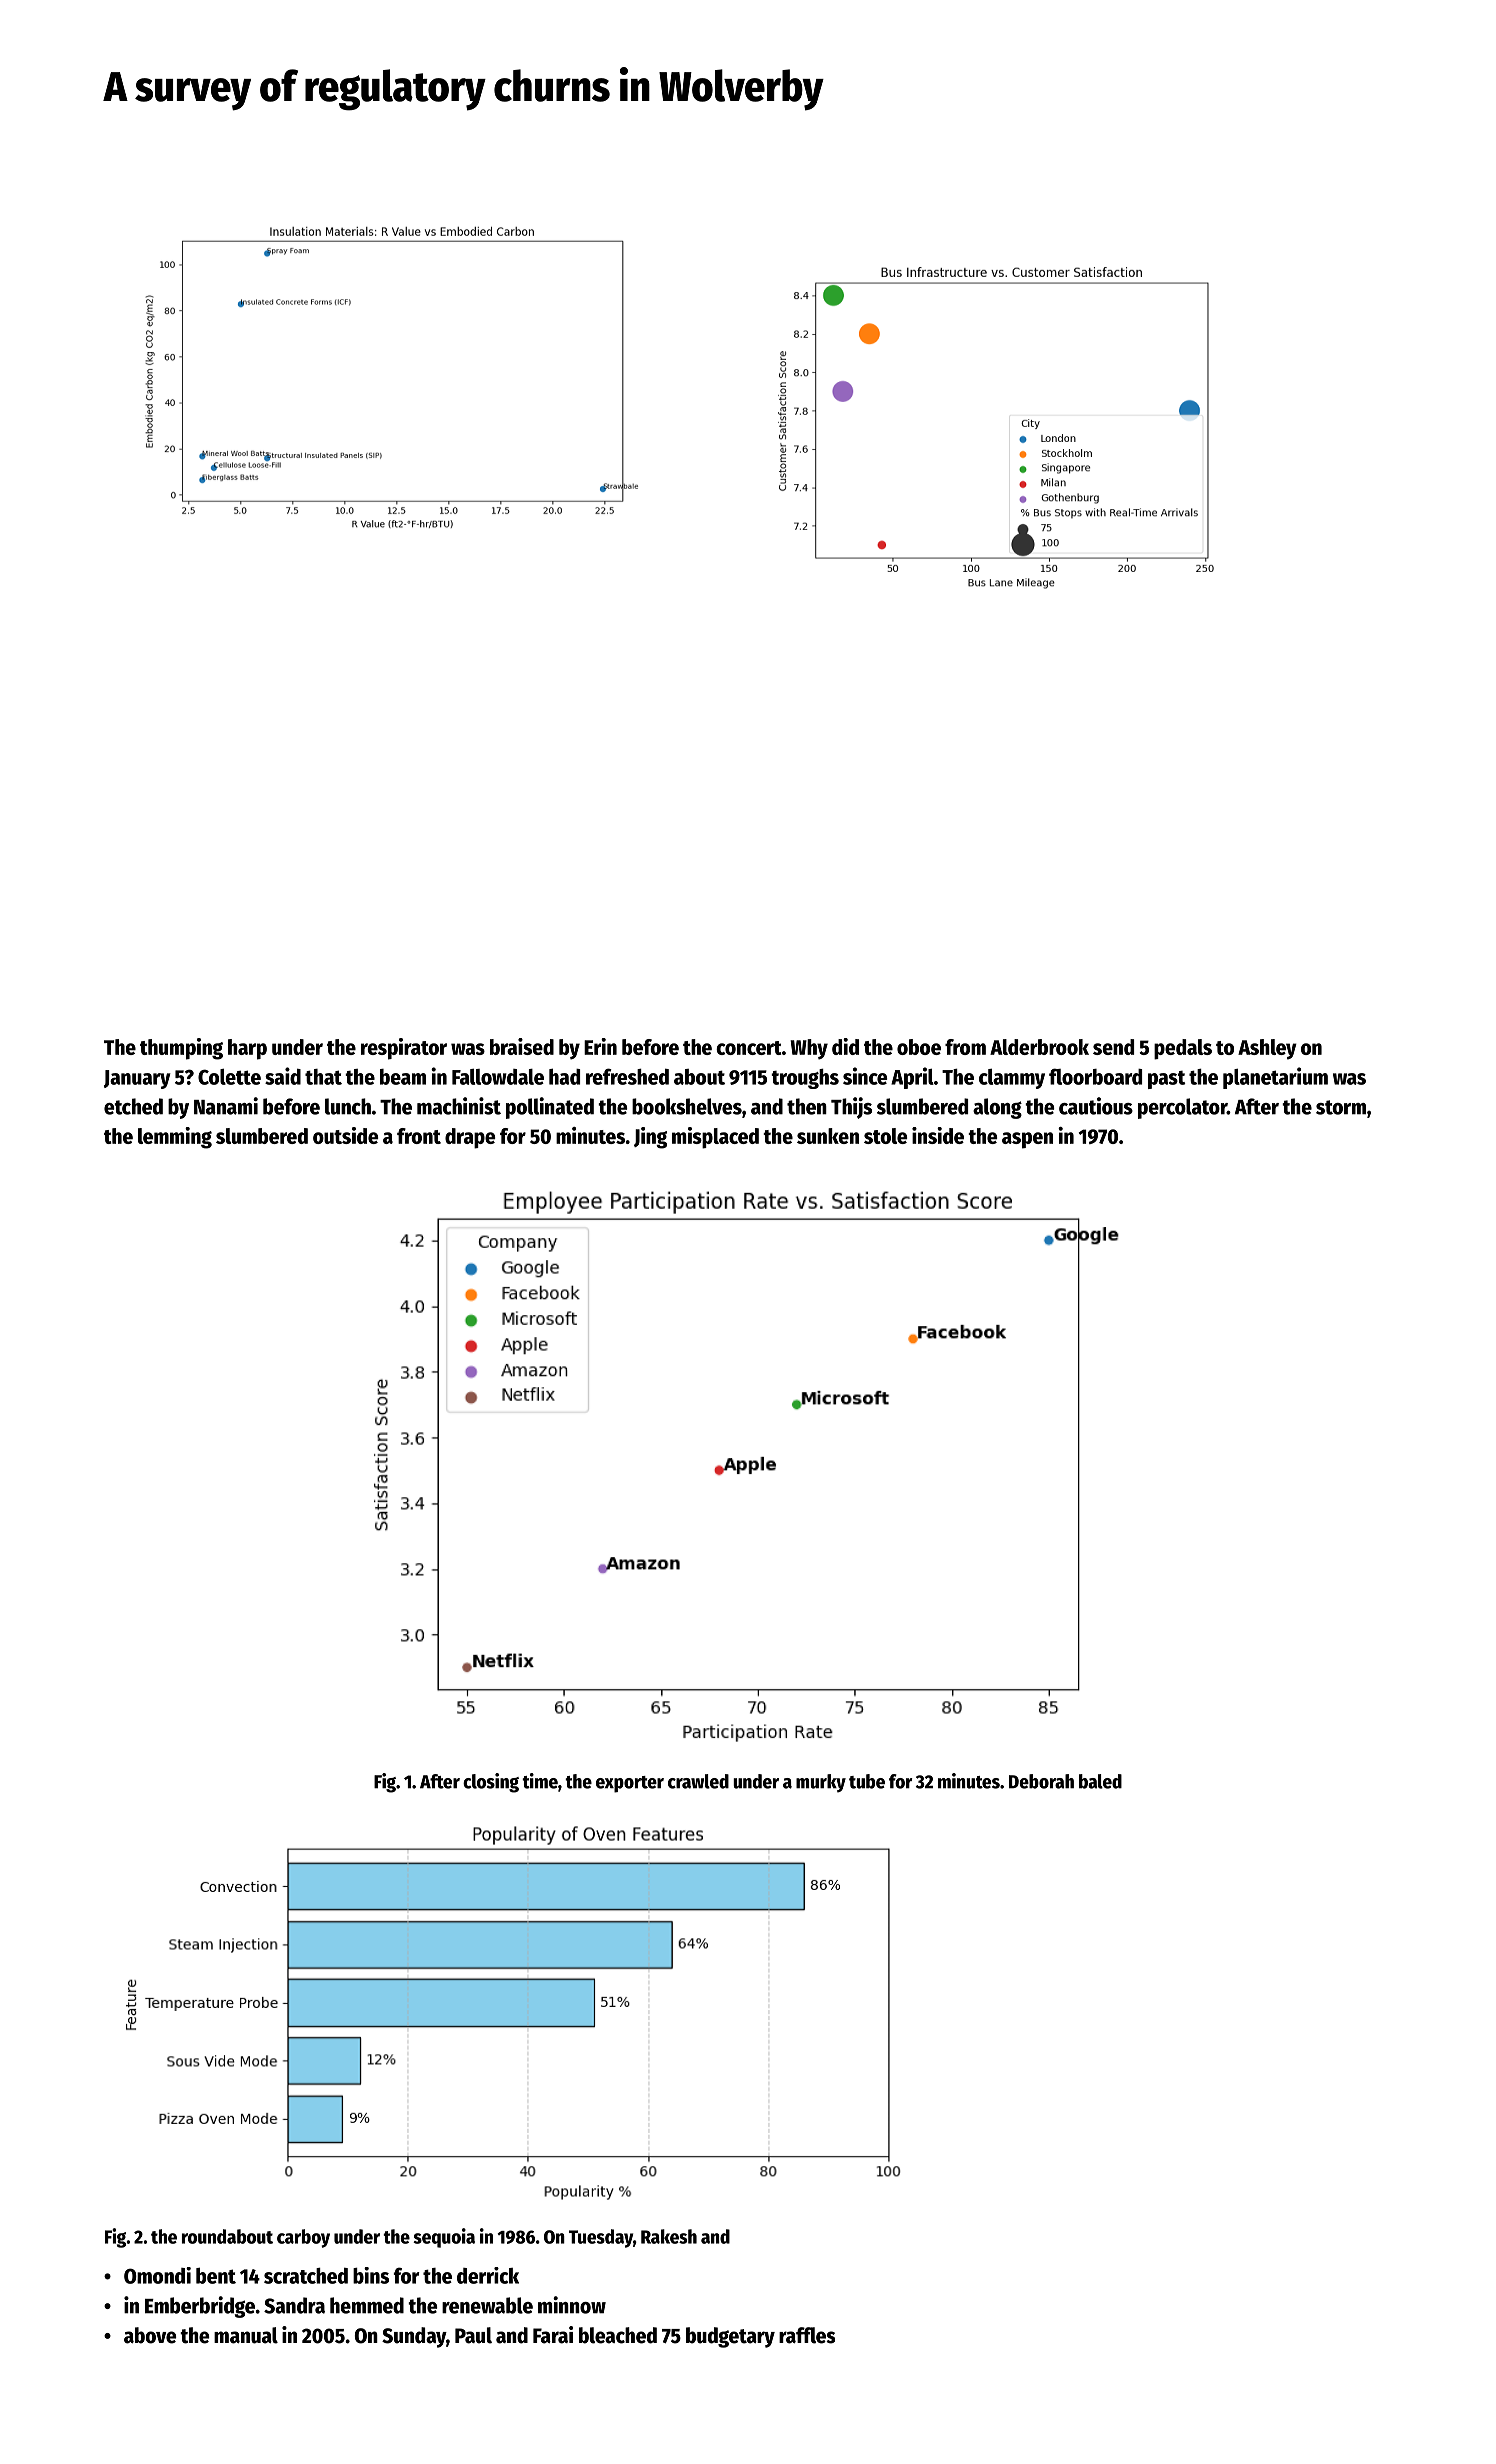 The image size is (1496, 2464). Describe the element at coordinates (630, 1784) in the image. I see `exporter` at that location.
